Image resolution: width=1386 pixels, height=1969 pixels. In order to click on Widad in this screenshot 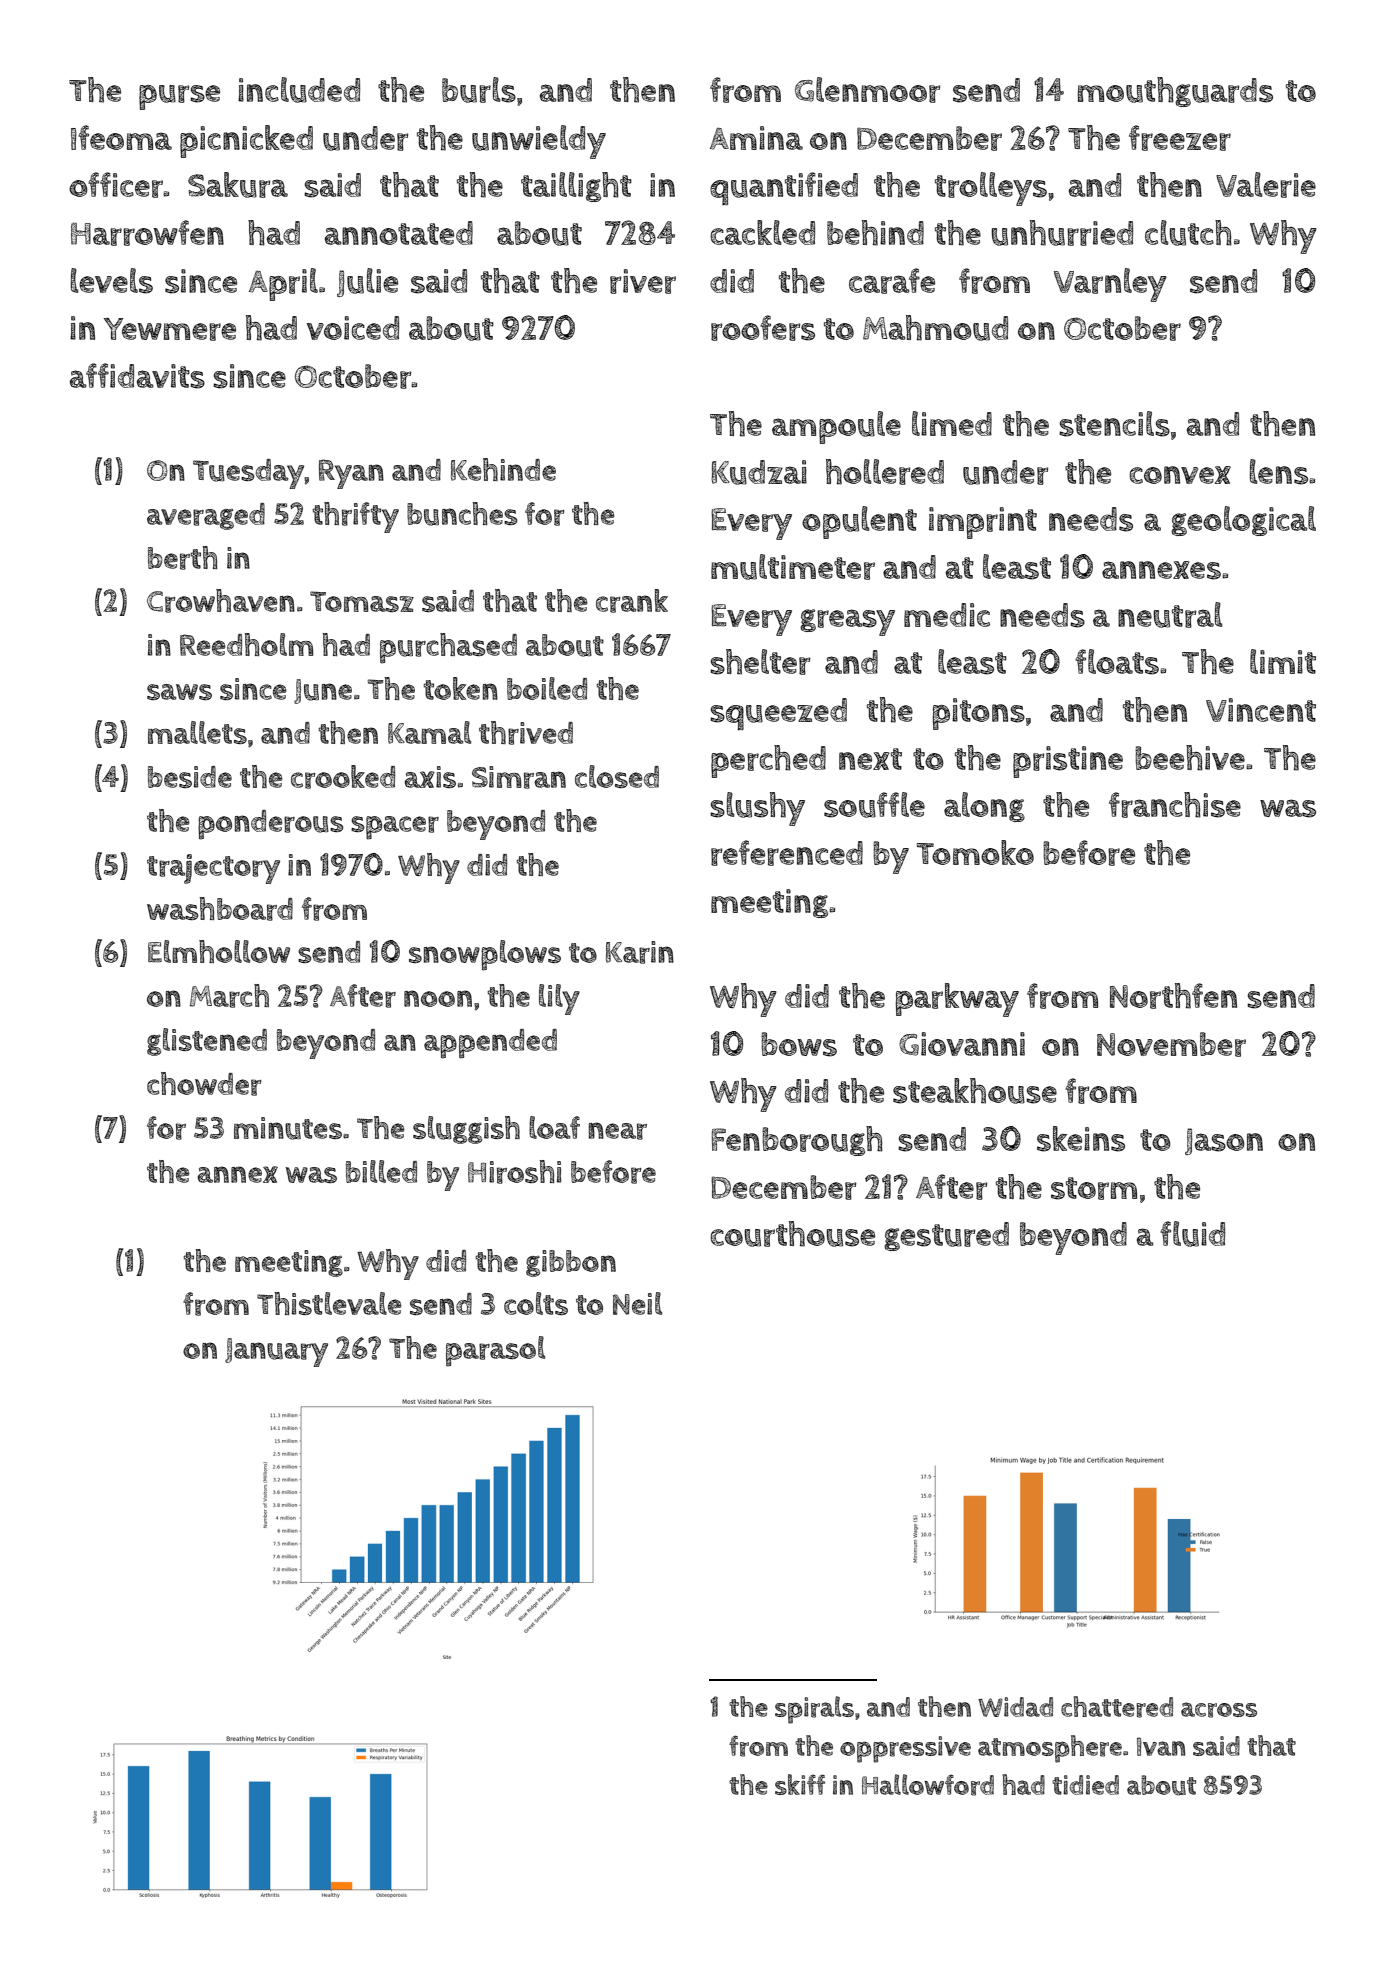, I will do `click(1015, 1707)`.
